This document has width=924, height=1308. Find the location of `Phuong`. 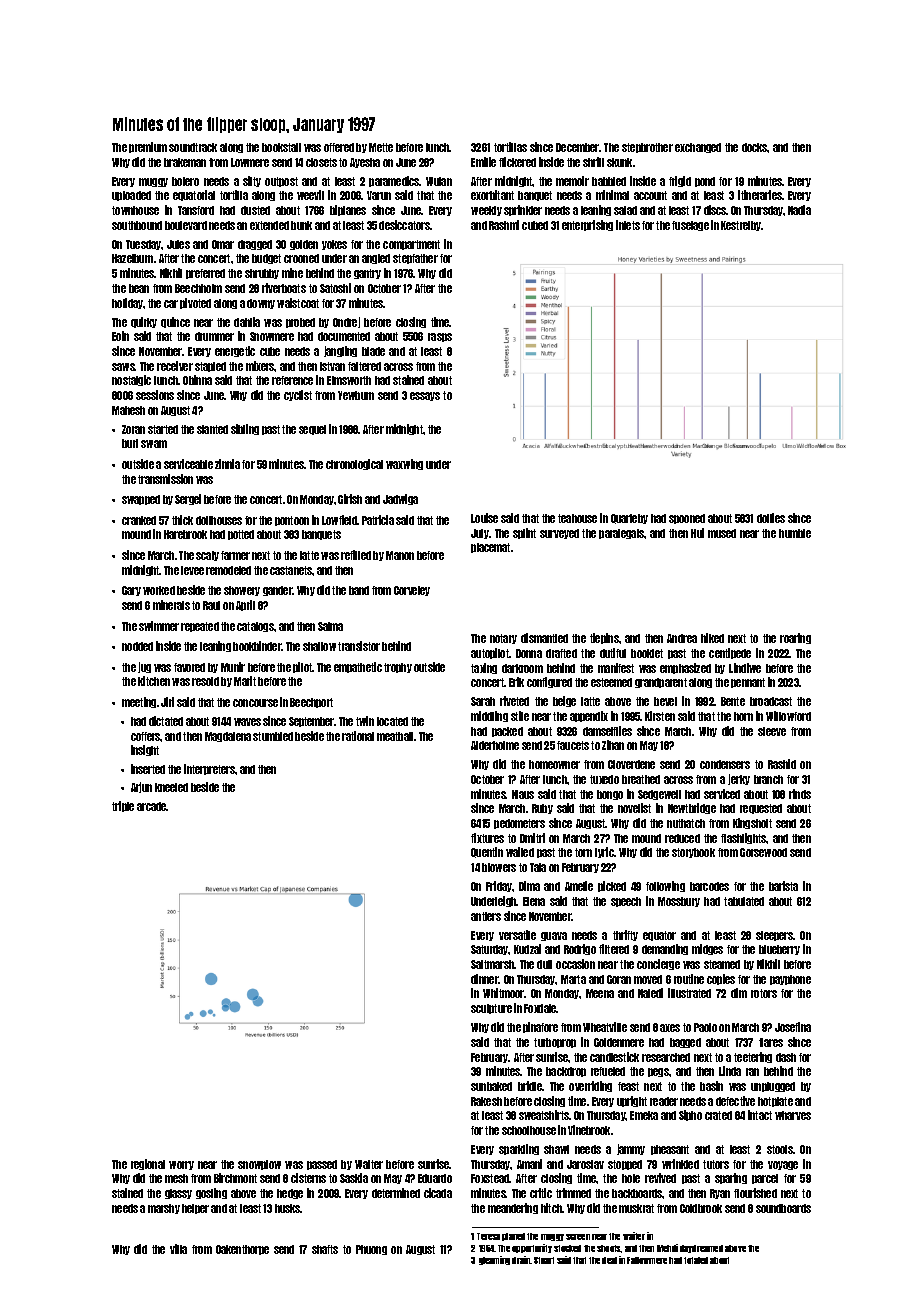

Phuong is located at coordinates (371, 1250).
